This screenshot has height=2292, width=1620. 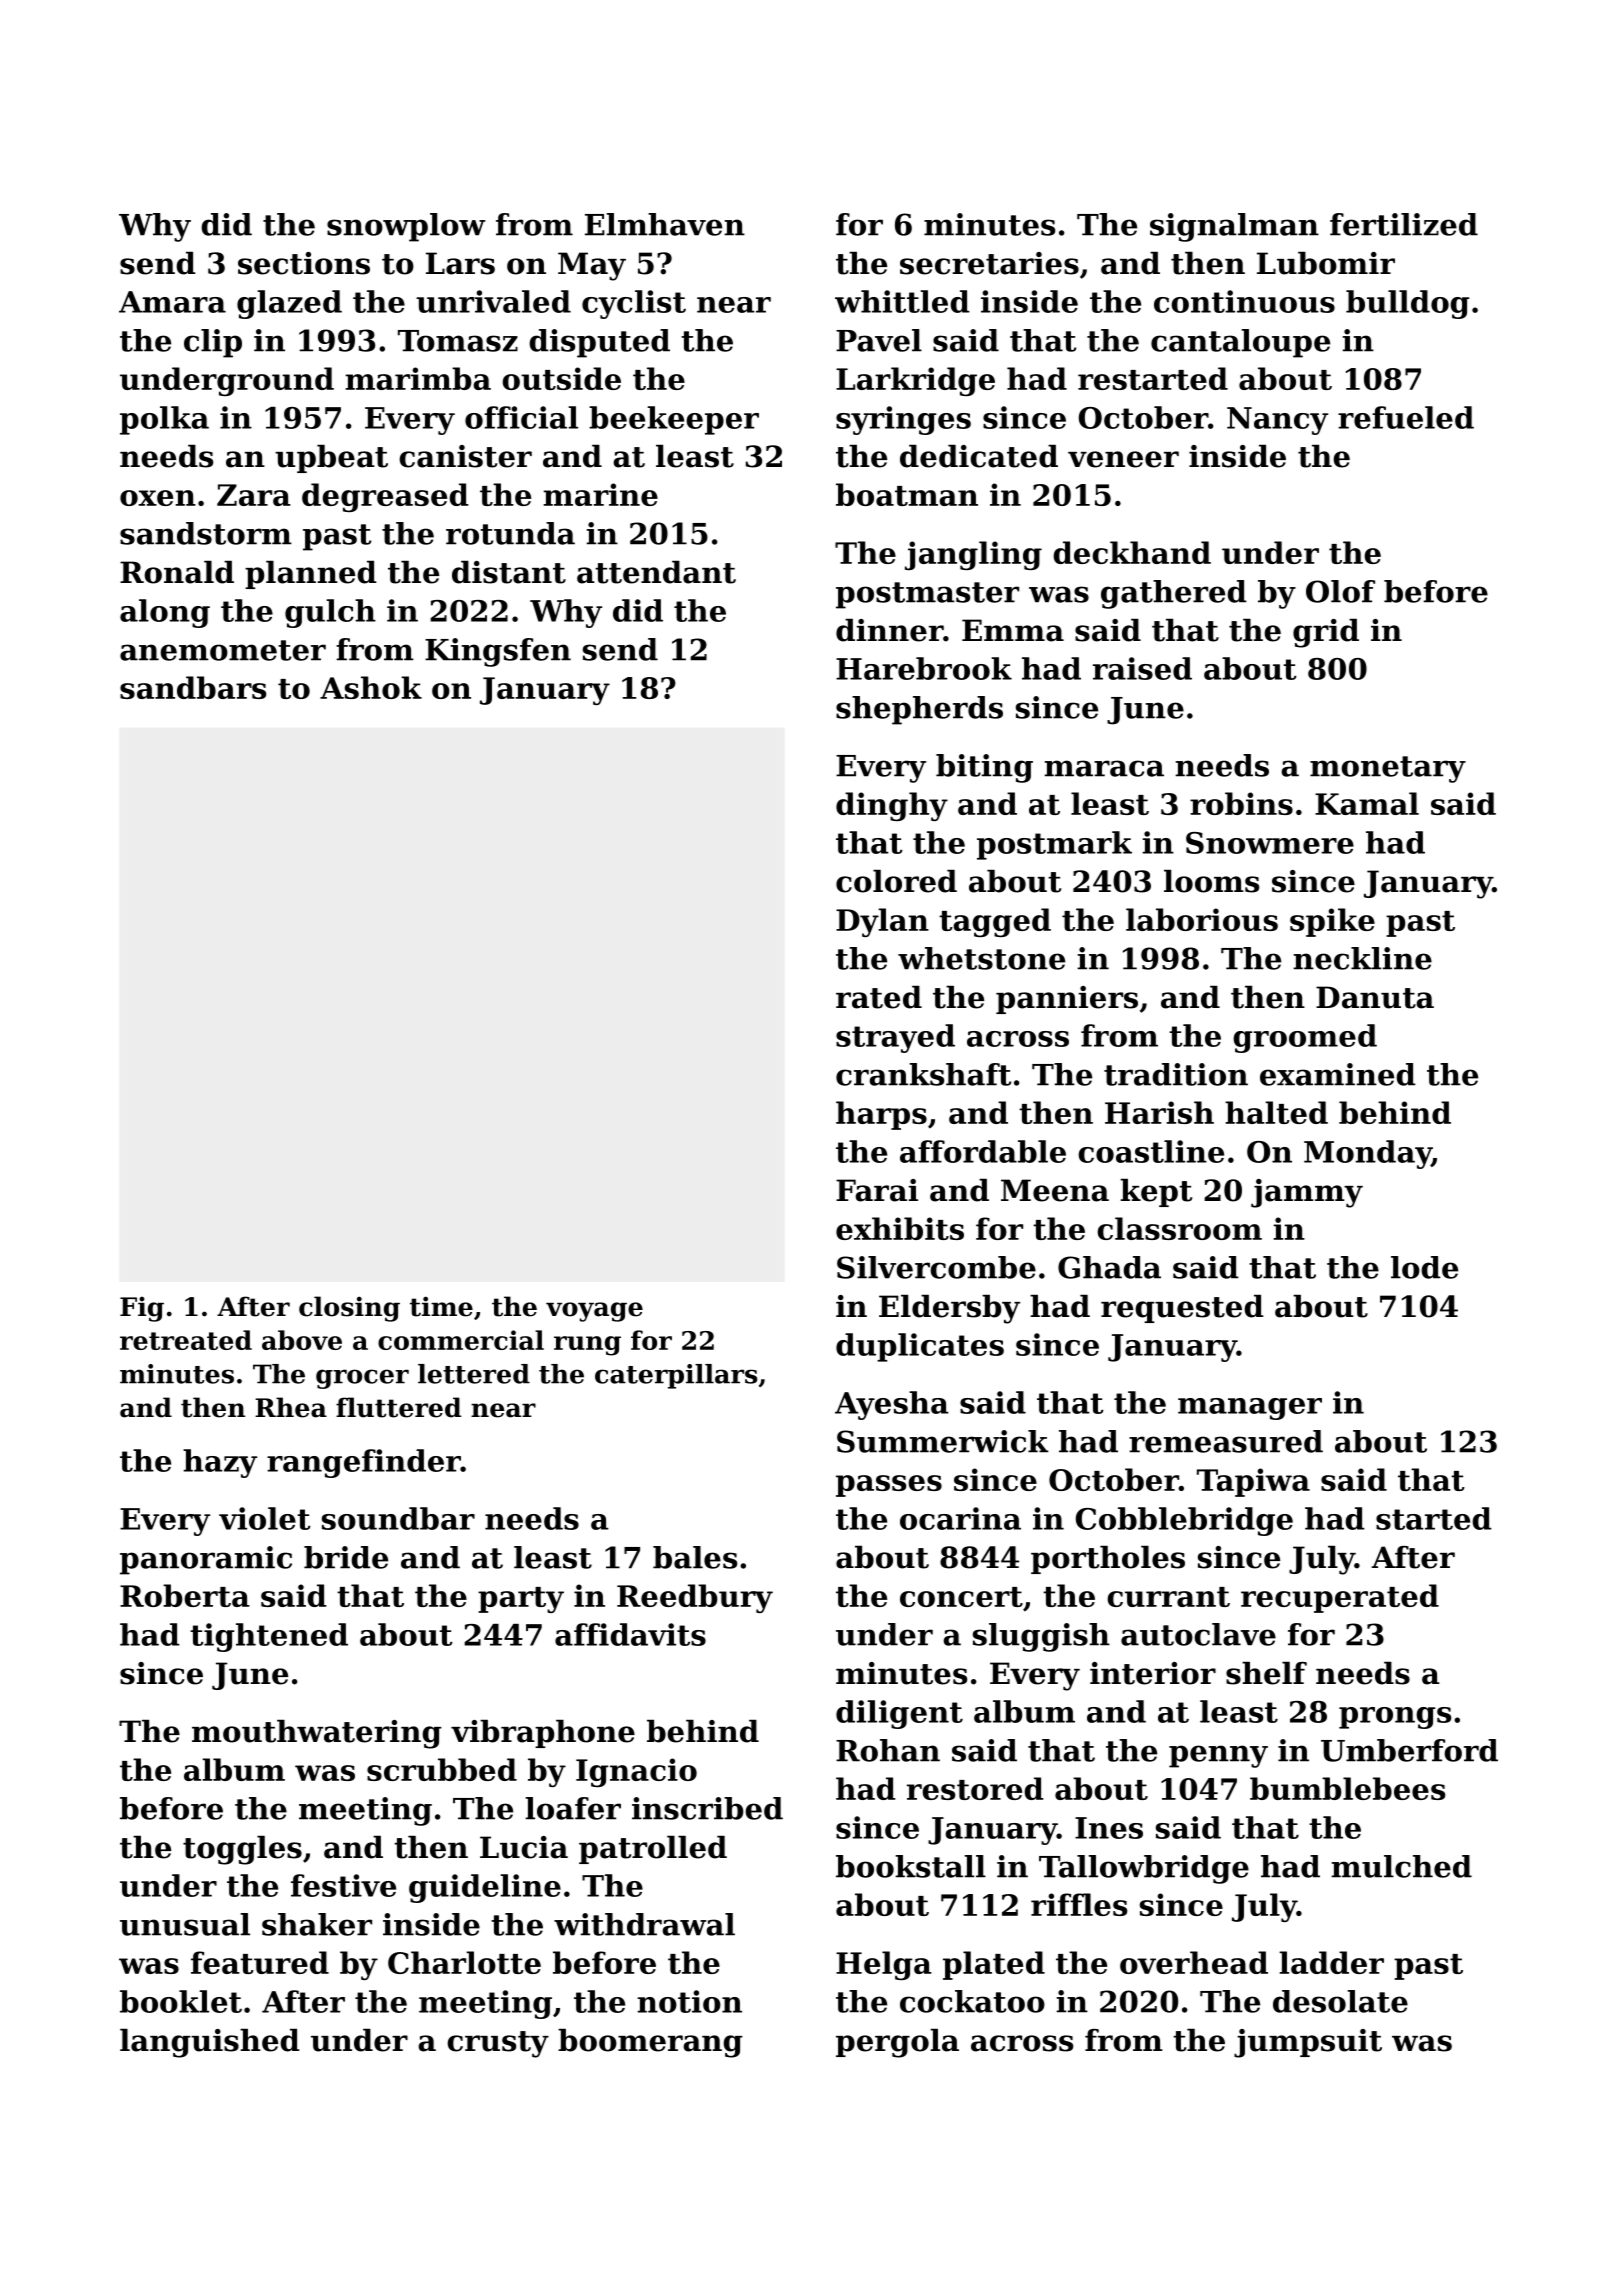 What do you see at coordinates (213, 343) in the screenshot?
I see `clip` at bounding box center [213, 343].
